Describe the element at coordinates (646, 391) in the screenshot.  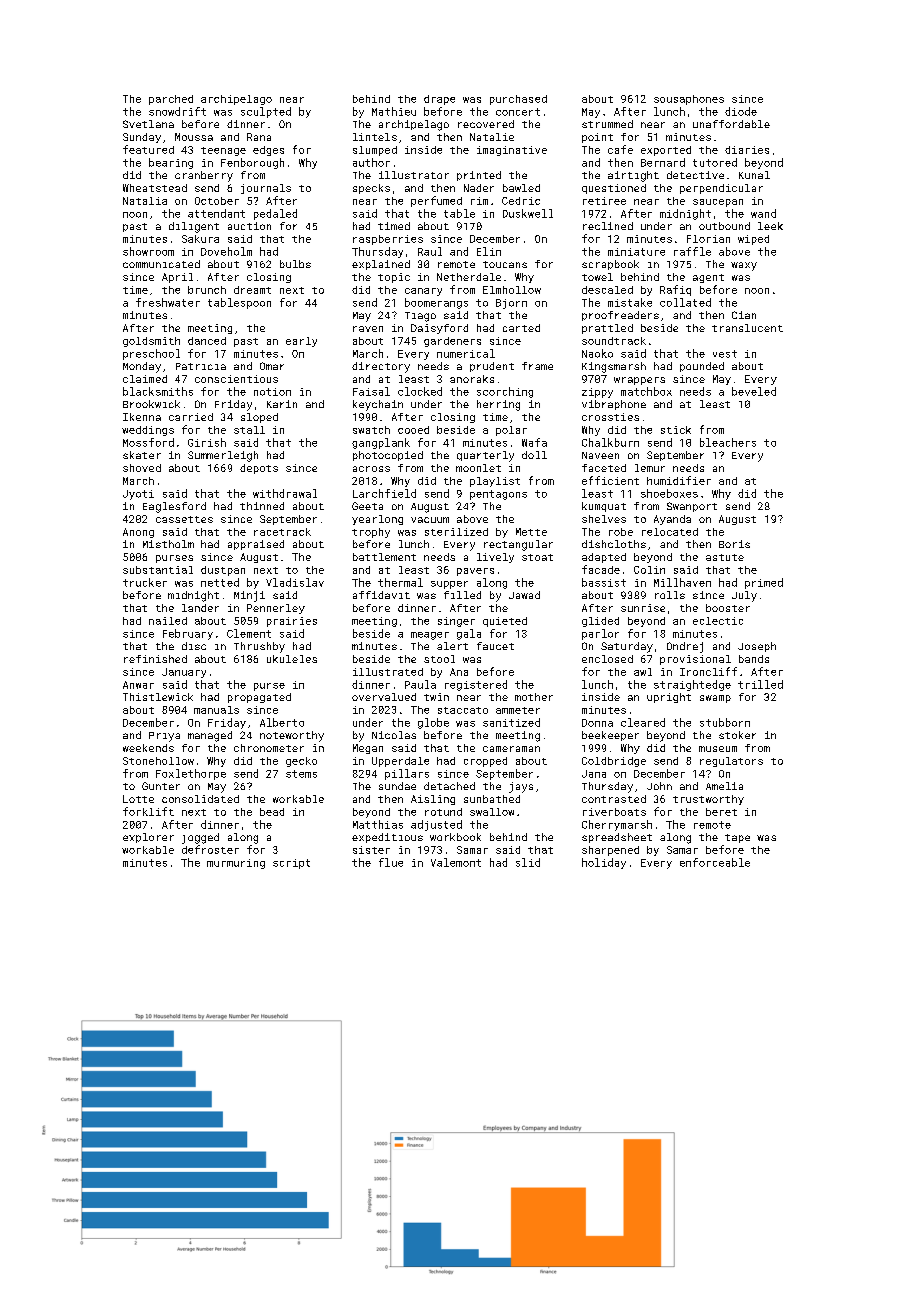
I see `matchbox` at that location.
